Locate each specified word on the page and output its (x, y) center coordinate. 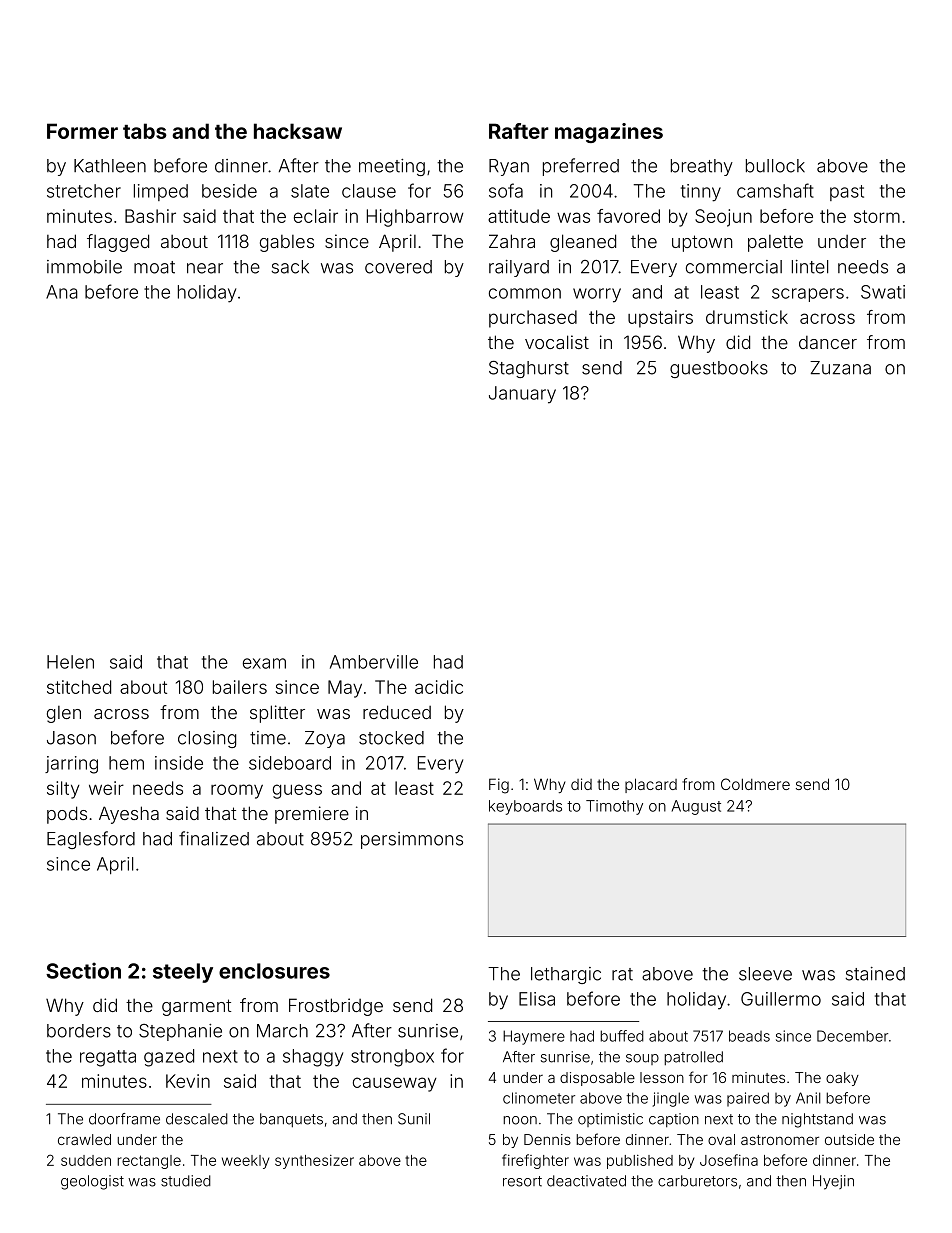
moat (154, 267)
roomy (237, 791)
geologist (92, 1182)
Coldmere (755, 784)
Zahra (512, 241)
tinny (701, 193)
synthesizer (314, 1162)
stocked (391, 738)
